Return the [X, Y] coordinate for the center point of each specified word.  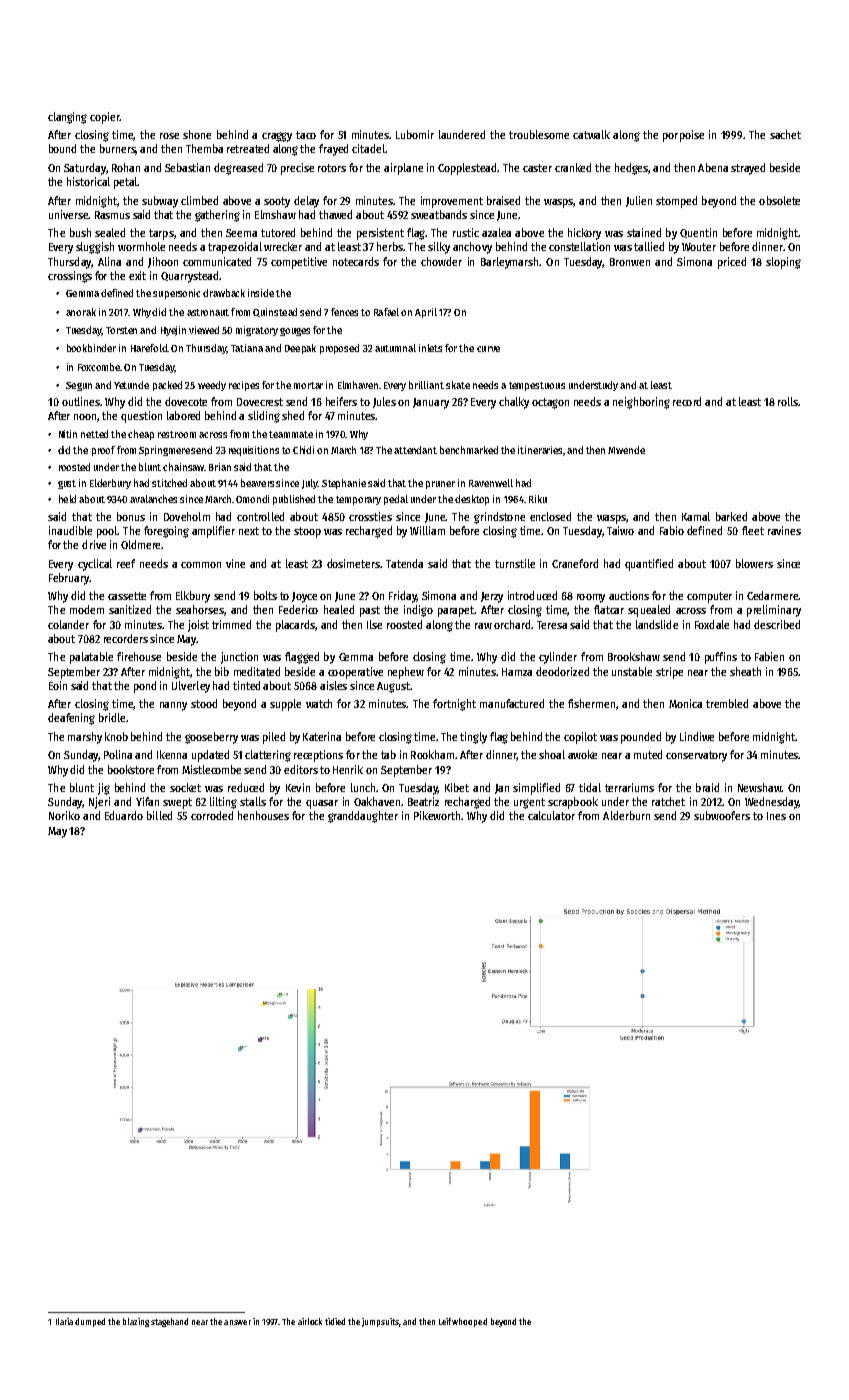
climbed [199, 200]
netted [94, 434]
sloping [783, 263]
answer [237, 1322]
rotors [332, 168]
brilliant [426, 385]
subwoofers [722, 815]
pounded [641, 738]
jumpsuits [380, 1322]
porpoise [683, 136]
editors [301, 769]
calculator [551, 815]
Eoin [58, 685]
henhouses [263, 815]
